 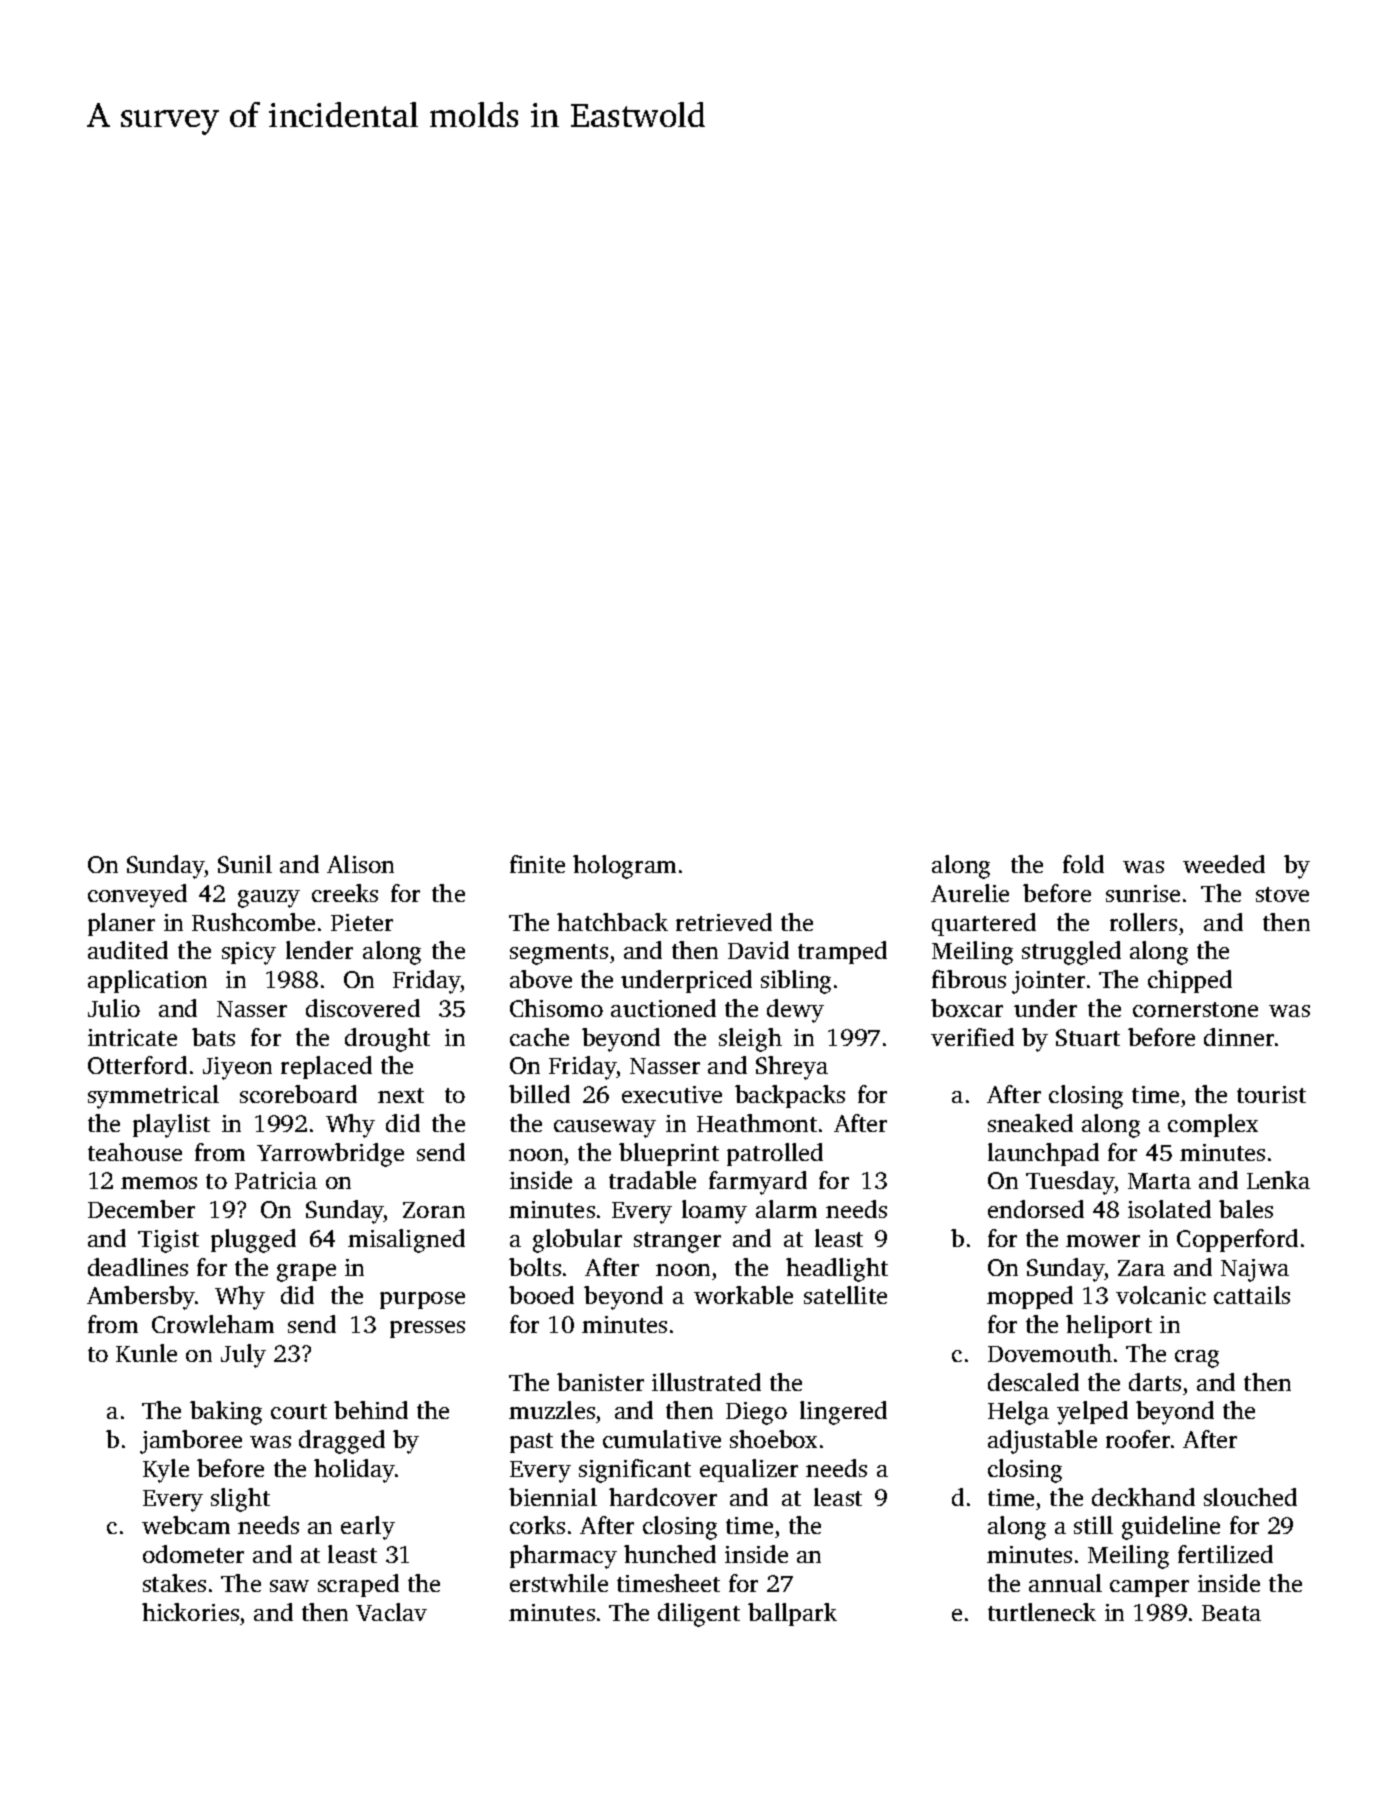 What do you see at coordinates (792, 1068) in the image?
I see `Shreya` at bounding box center [792, 1068].
